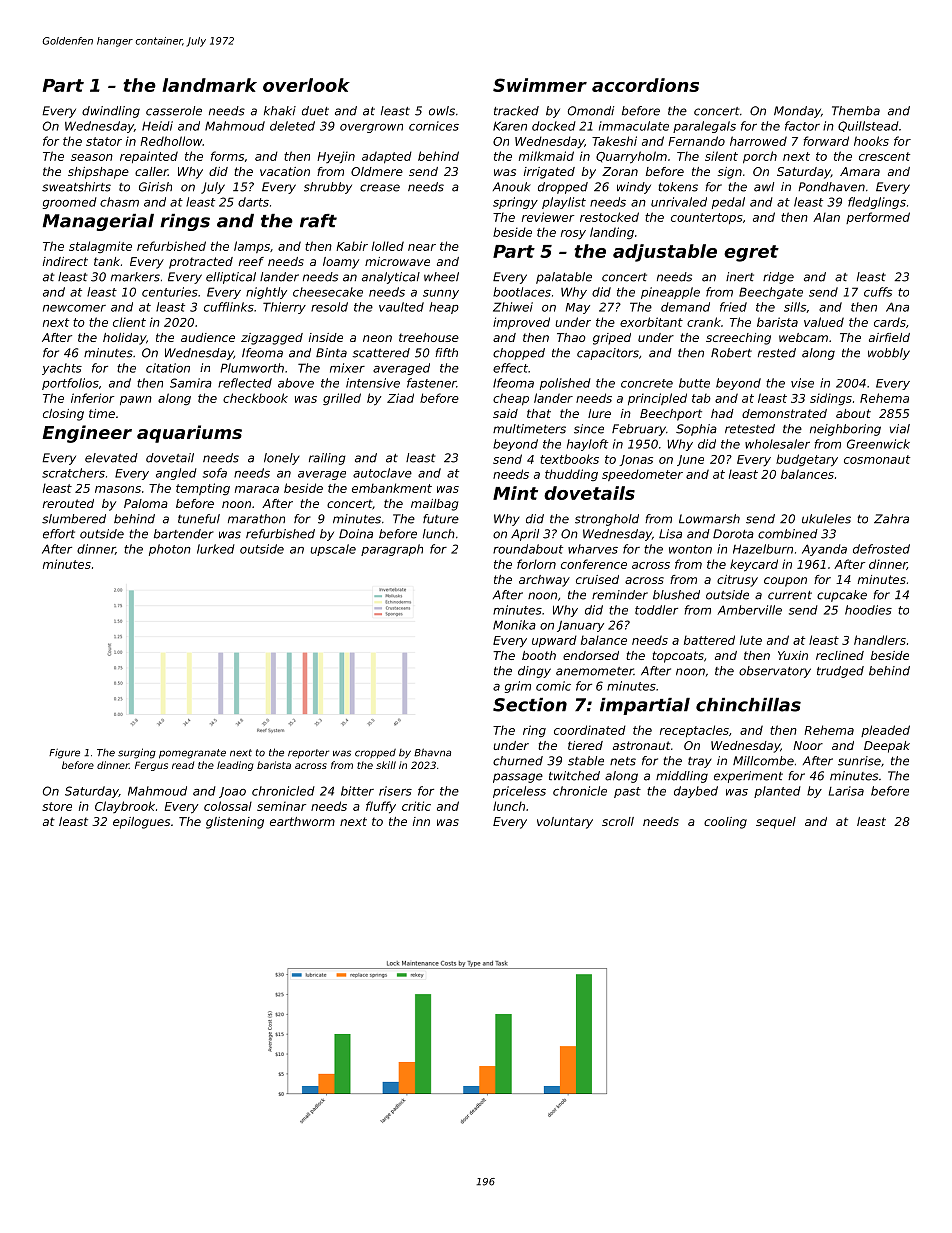  I want to click on had, so click(722, 413).
